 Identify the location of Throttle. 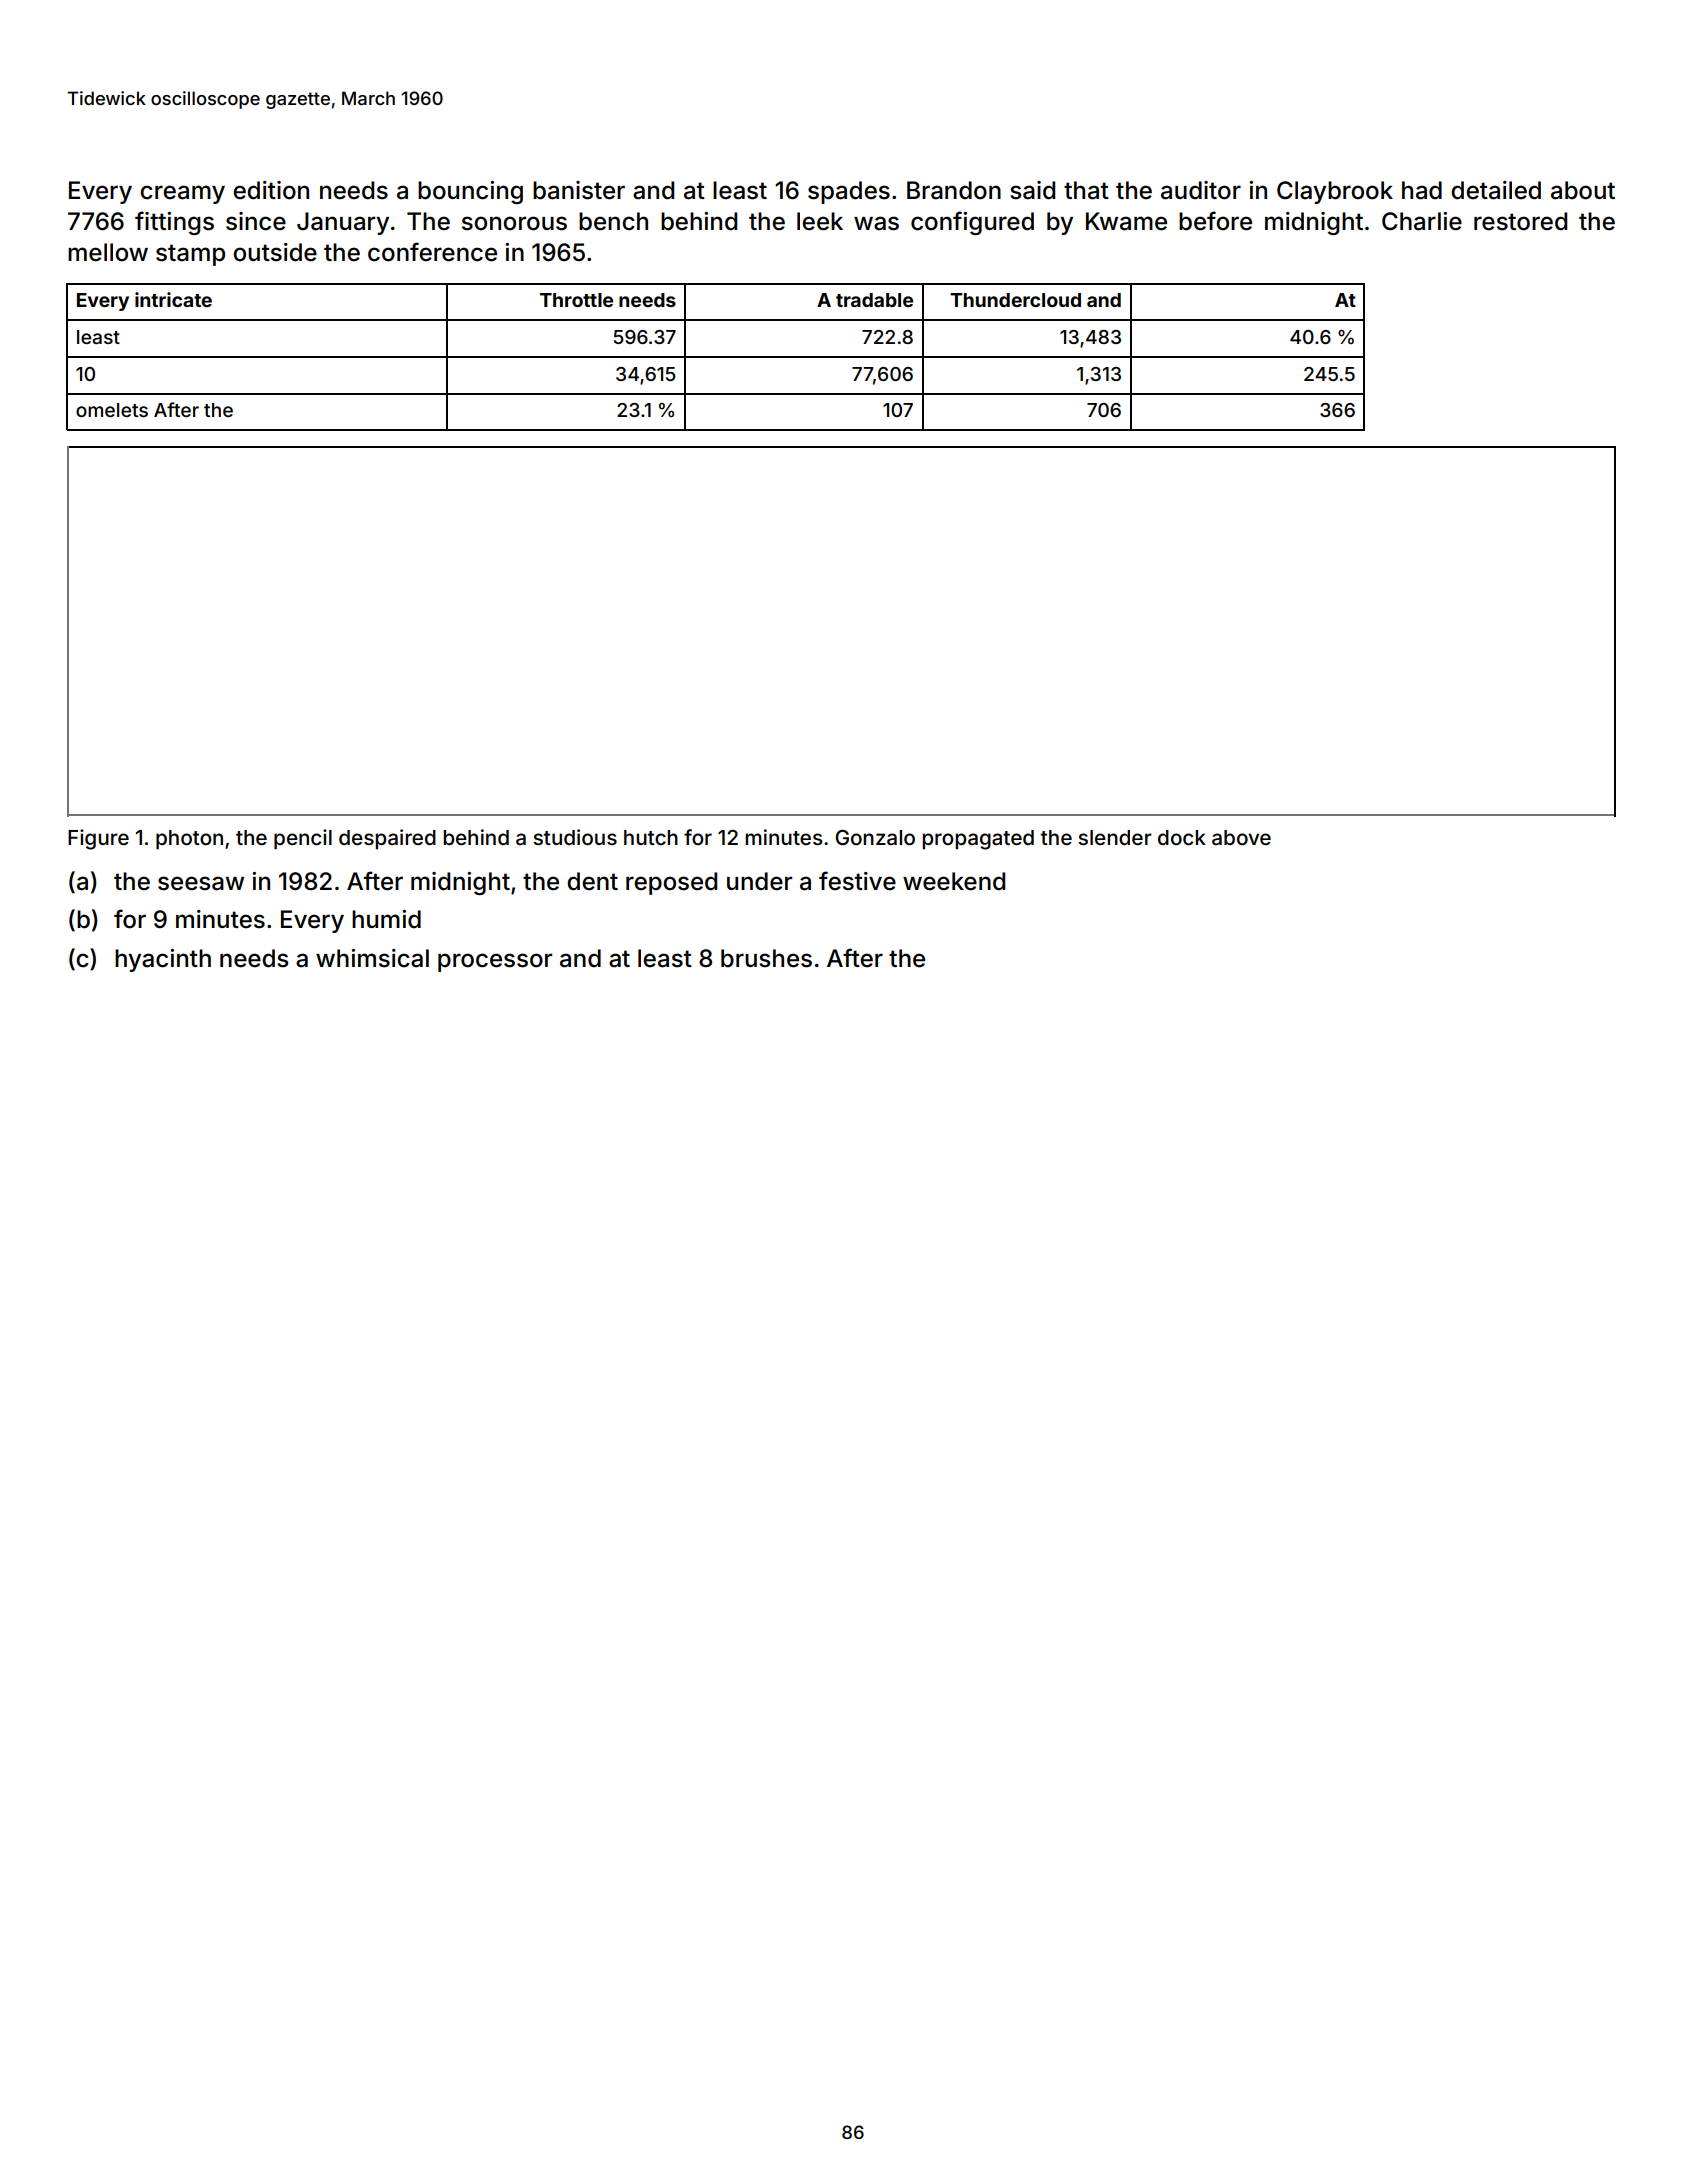
(576, 300).
